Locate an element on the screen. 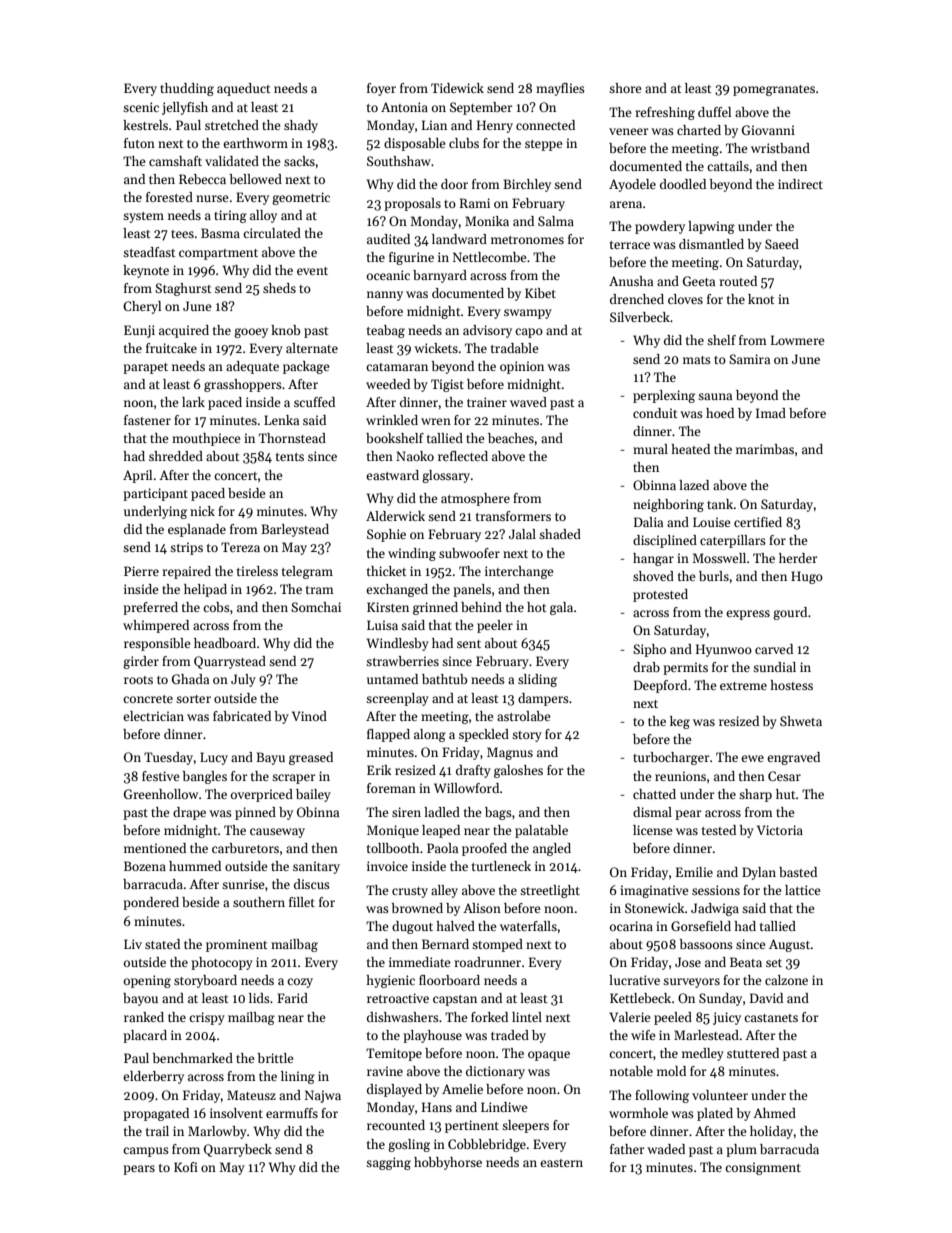 This screenshot has height=1233, width=952. Silverbeck is located at coordinates (640, 317).
